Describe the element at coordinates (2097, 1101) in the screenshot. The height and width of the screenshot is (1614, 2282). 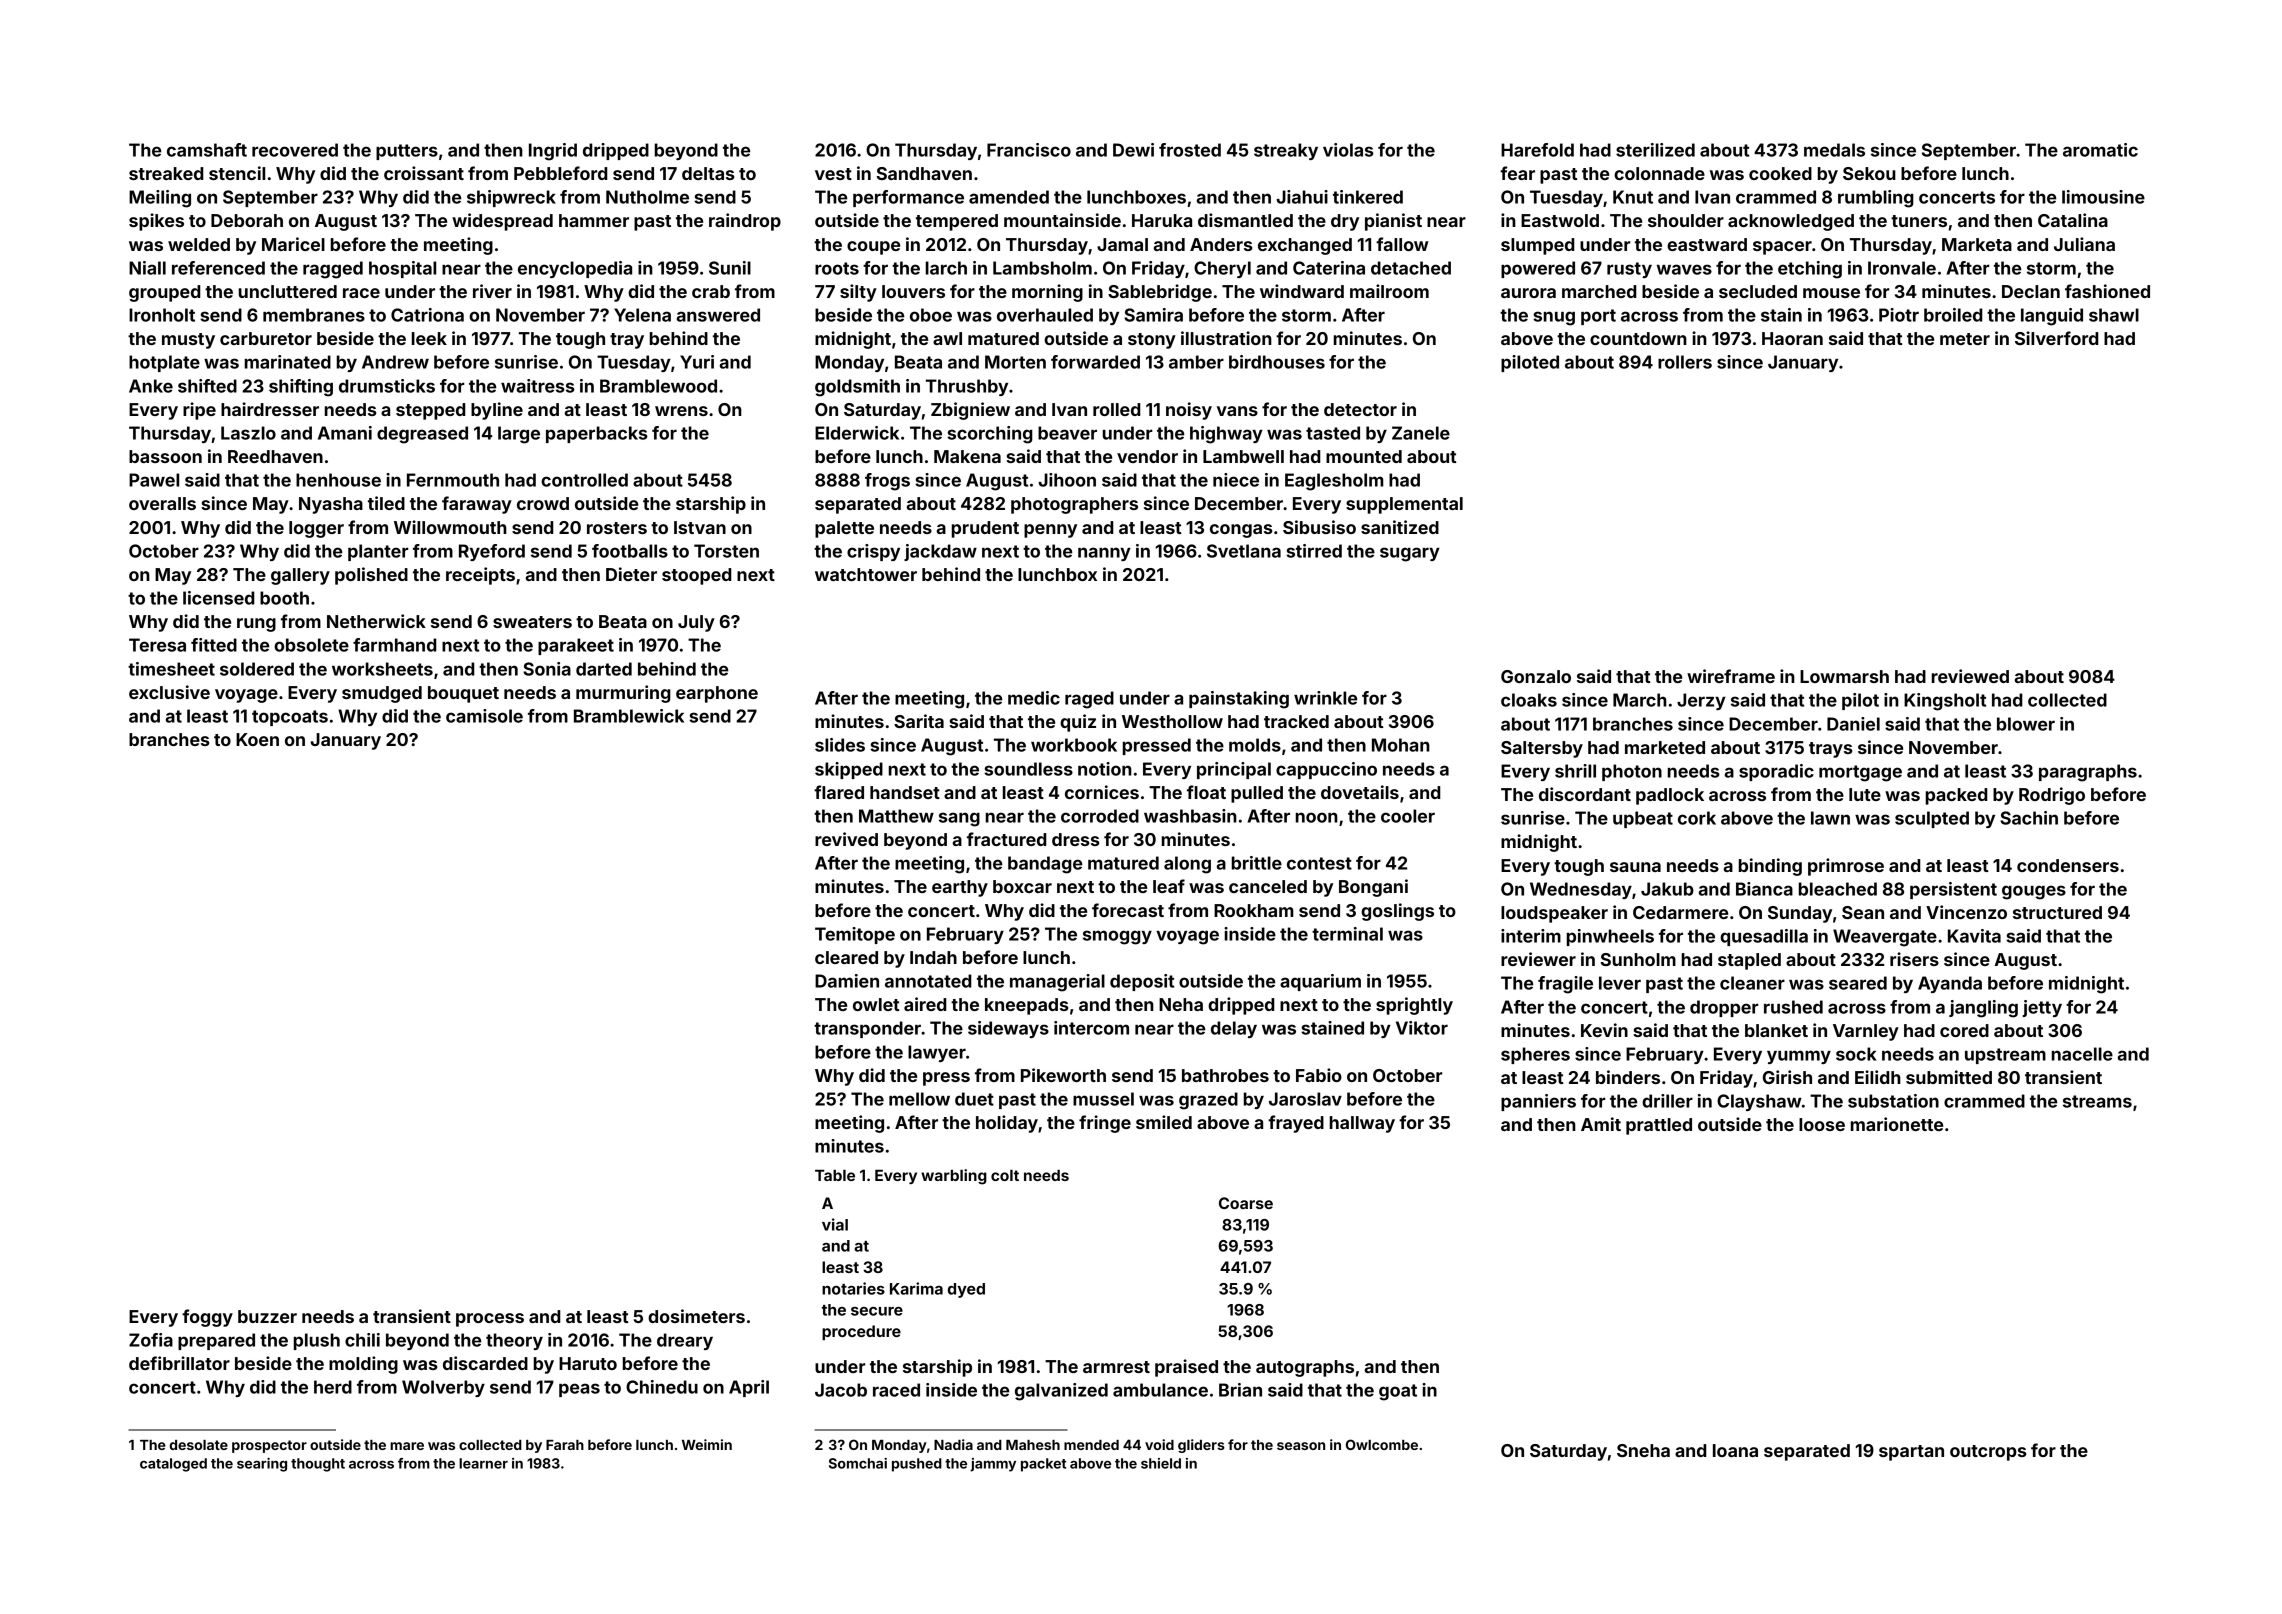
I see `streams` at that location.
